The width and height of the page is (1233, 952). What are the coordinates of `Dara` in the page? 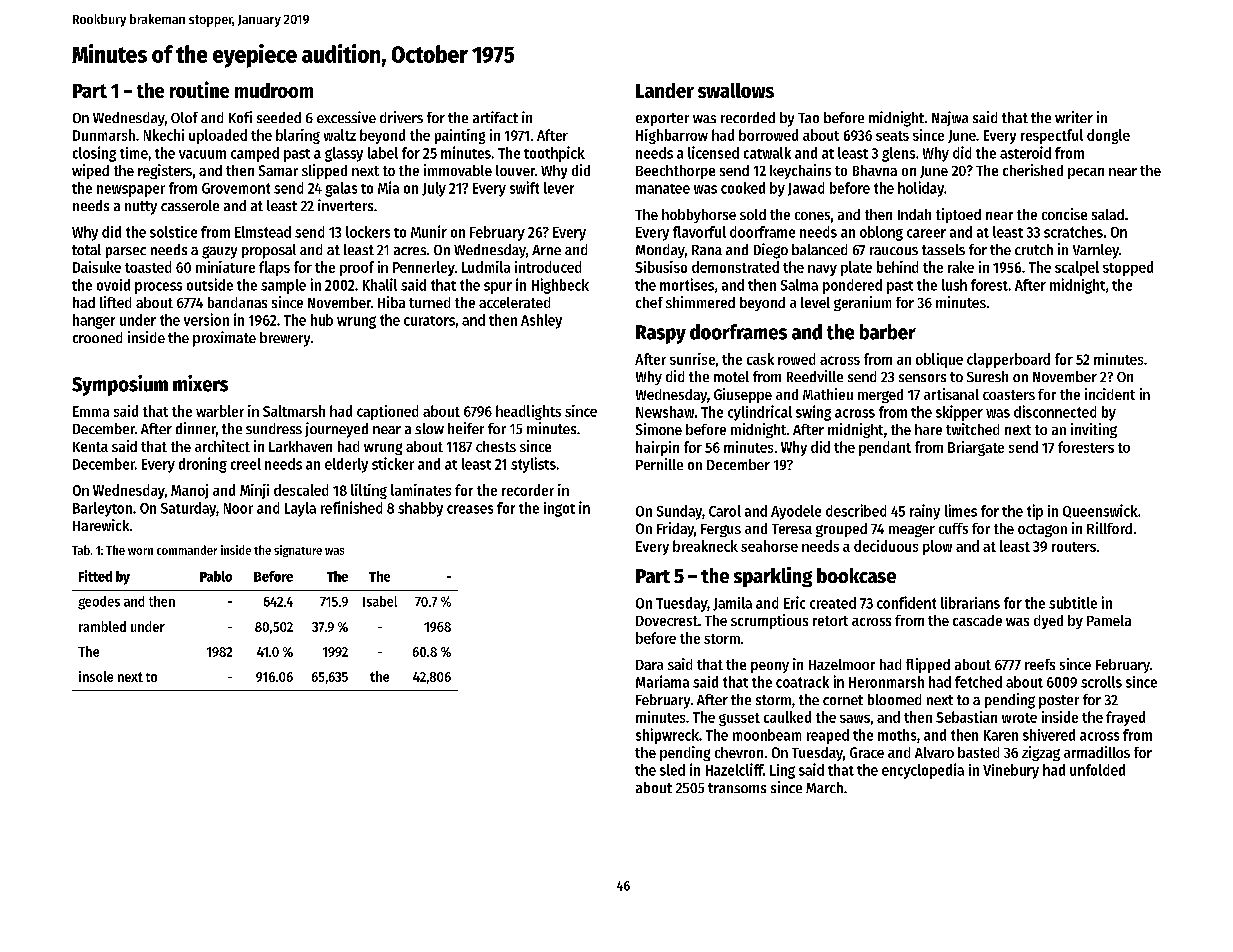 It's located at (649, 665).
